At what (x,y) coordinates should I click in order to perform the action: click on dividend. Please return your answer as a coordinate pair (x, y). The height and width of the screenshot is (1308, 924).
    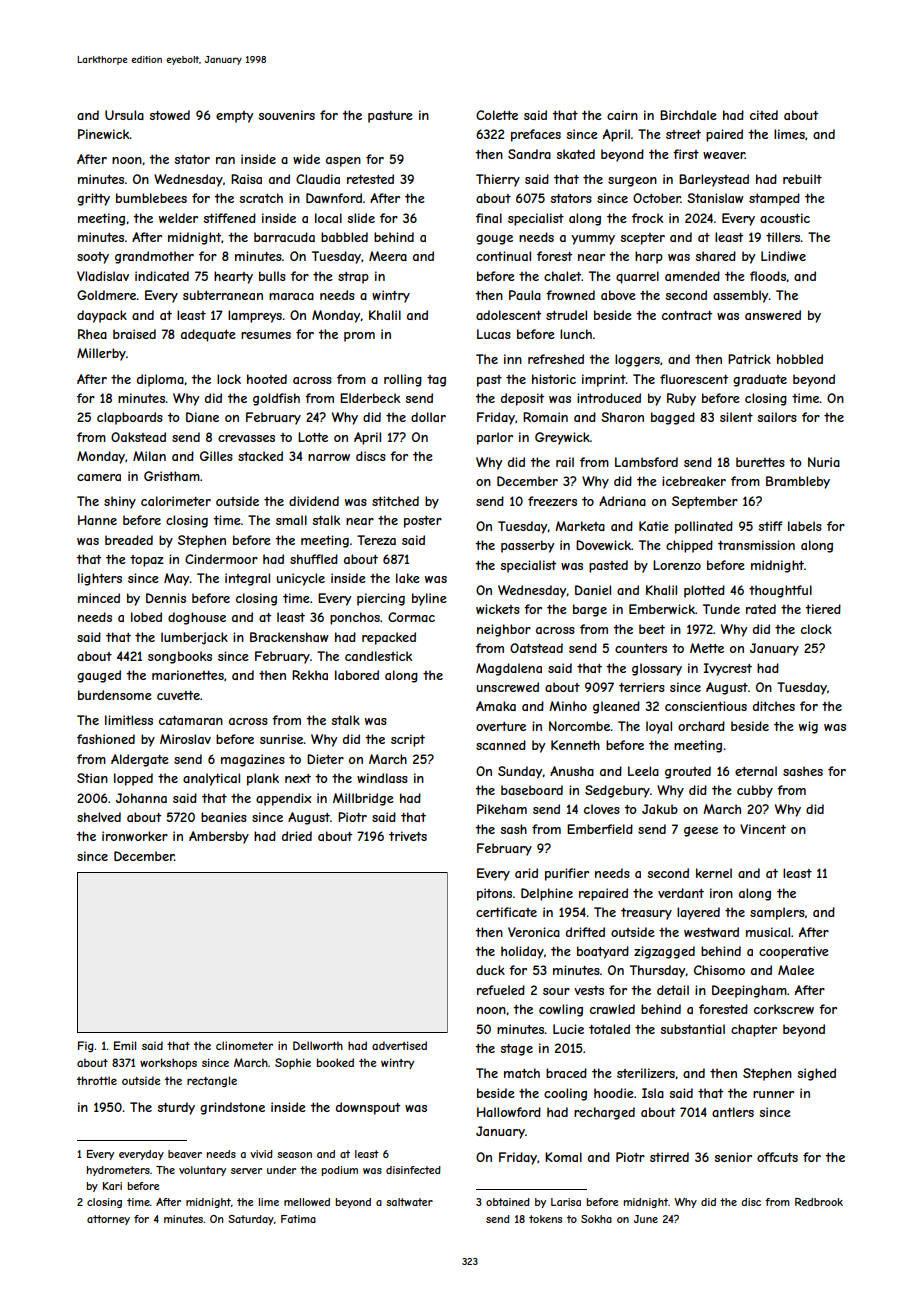
    Looking at the image, I should click on (314, 501).
